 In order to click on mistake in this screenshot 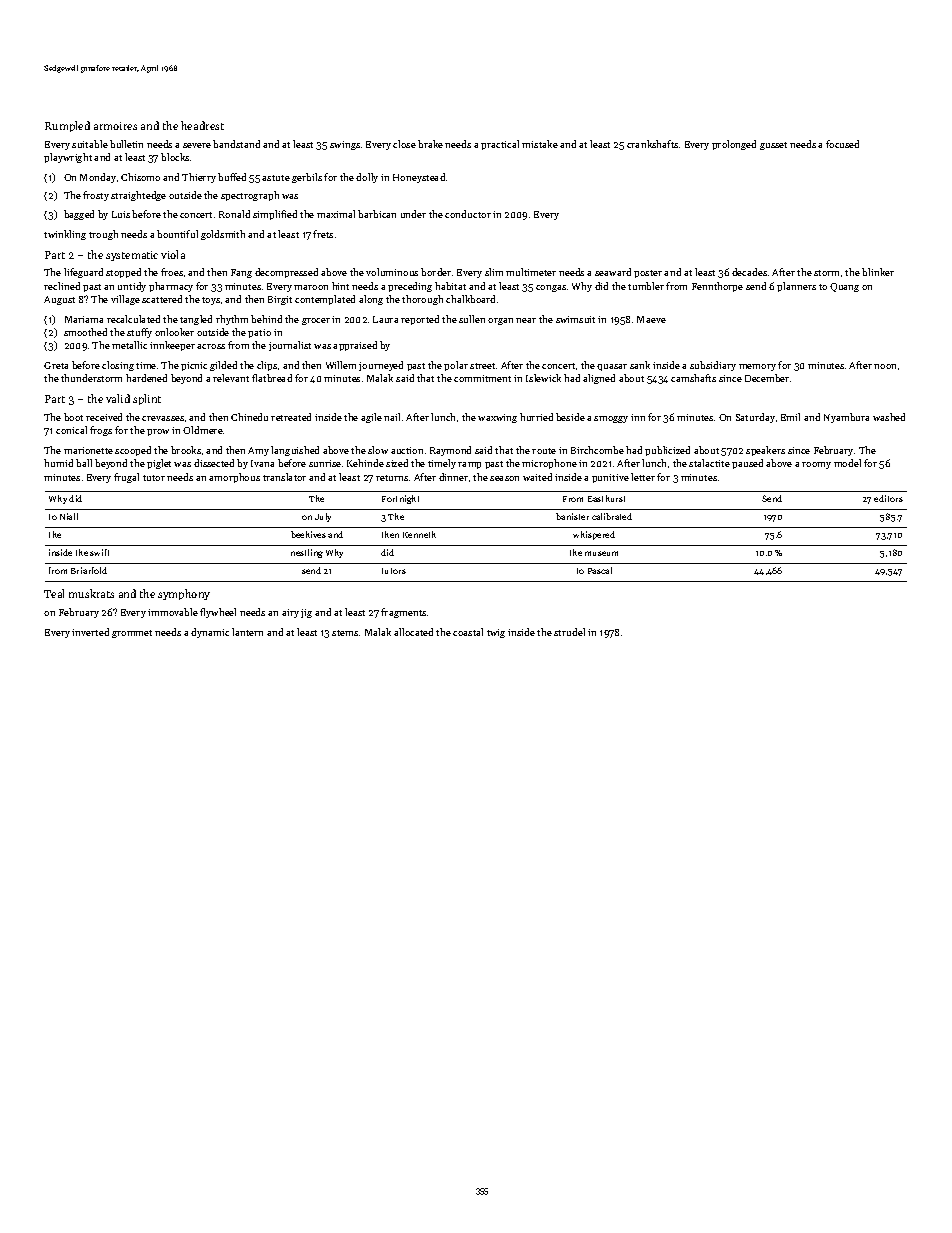, I will do `click(540, 144)`.
